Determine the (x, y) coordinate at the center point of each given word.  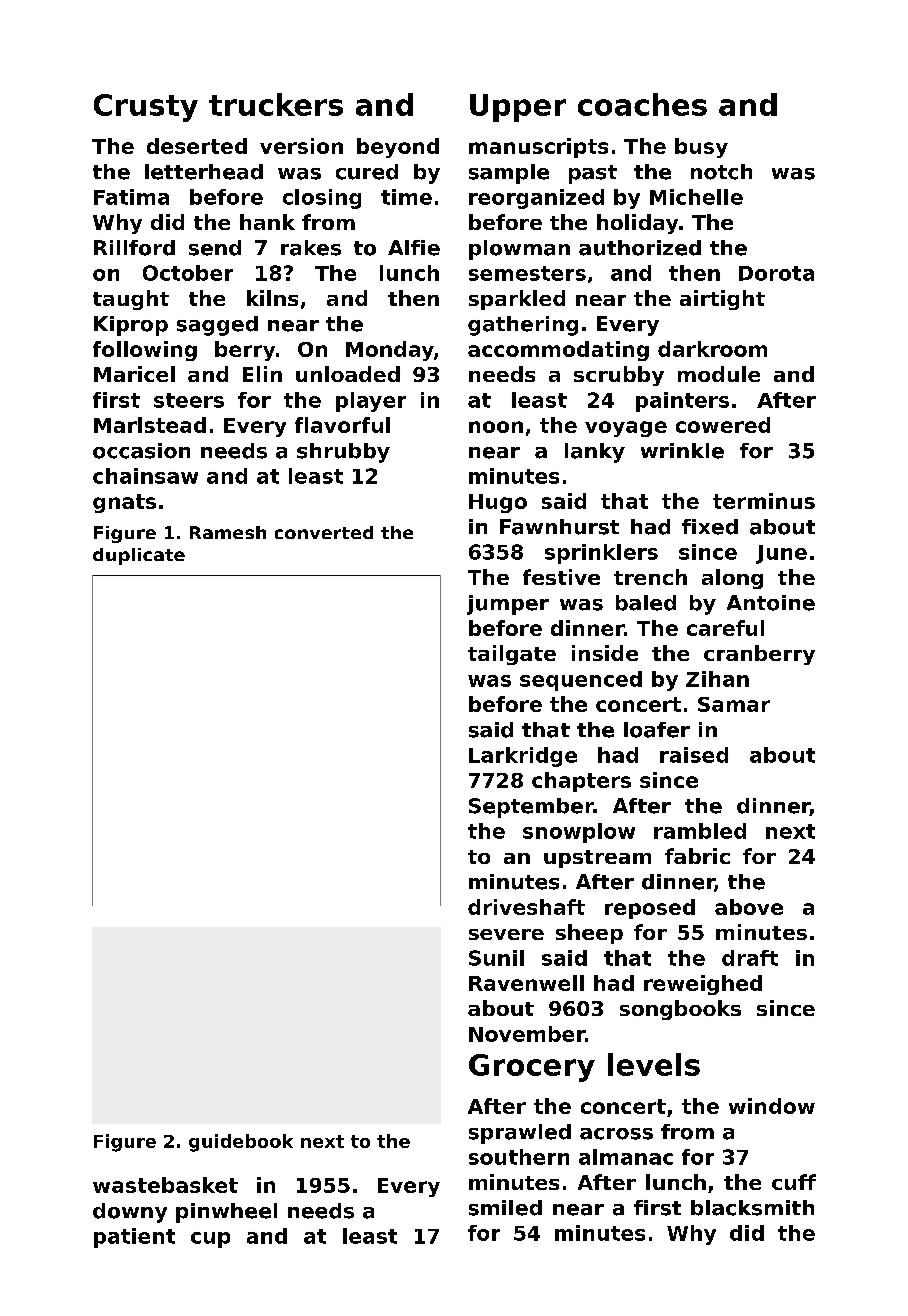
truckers (276, 104)
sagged (217, 326)
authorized (640, 248)
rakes (311, 248)
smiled (505, 1208)
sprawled (520, 1134)
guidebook (241, 1143)
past (593, 174)
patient (134, 1238)
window (772, 1106)
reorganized (536, 199)
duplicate (139, 556)
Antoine (771, 603)
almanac (626, 1157)
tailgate (512, 655)
